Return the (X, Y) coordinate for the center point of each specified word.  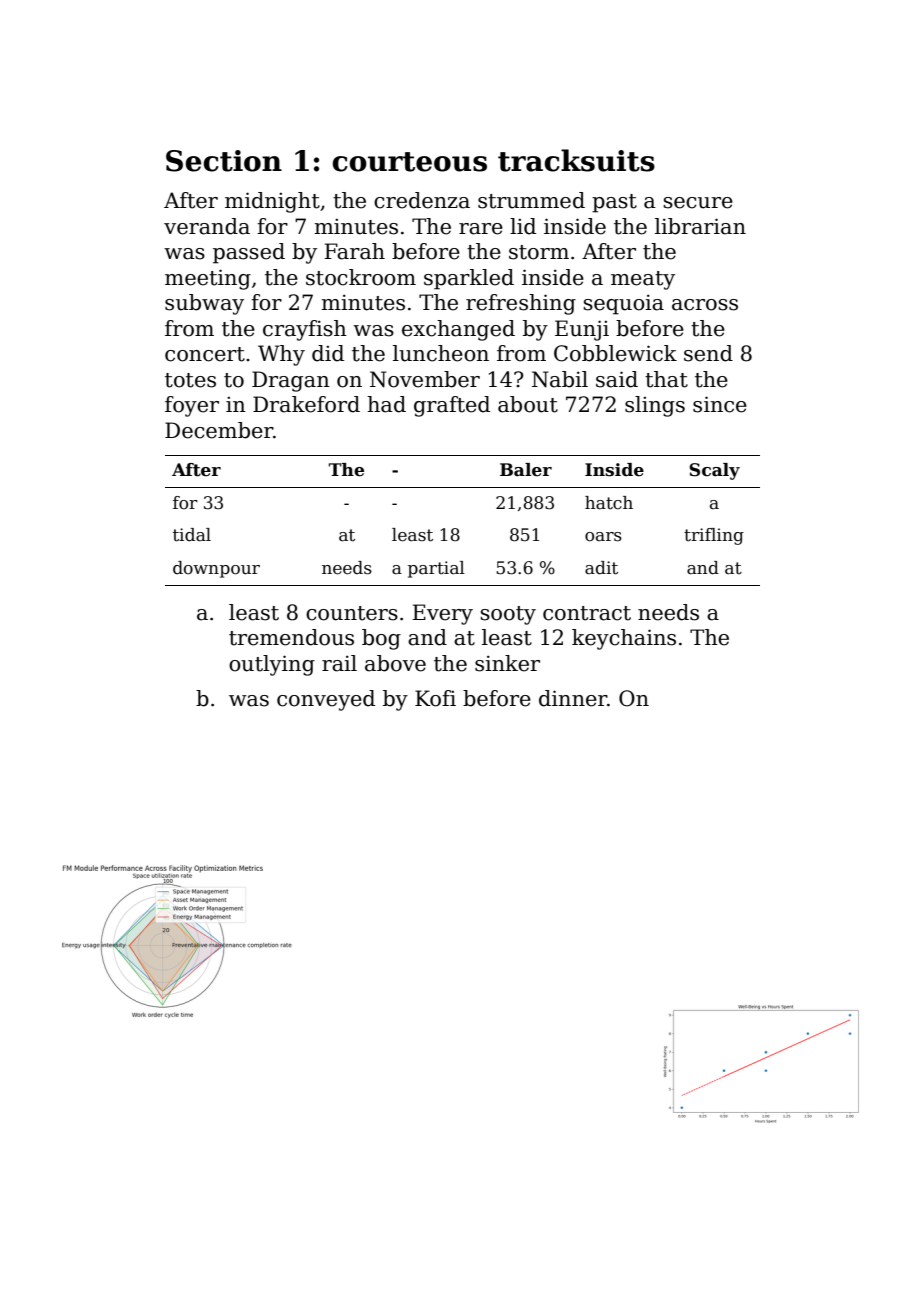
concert (205, 354)
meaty (643, 280)
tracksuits (576, 160)
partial (436, 569)
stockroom (361, 277)
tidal (192, 535)
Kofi (435, 698)
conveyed (326, 700)
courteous (409, 162)
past (614, 203)
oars (603, 537)
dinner (573, 698)
